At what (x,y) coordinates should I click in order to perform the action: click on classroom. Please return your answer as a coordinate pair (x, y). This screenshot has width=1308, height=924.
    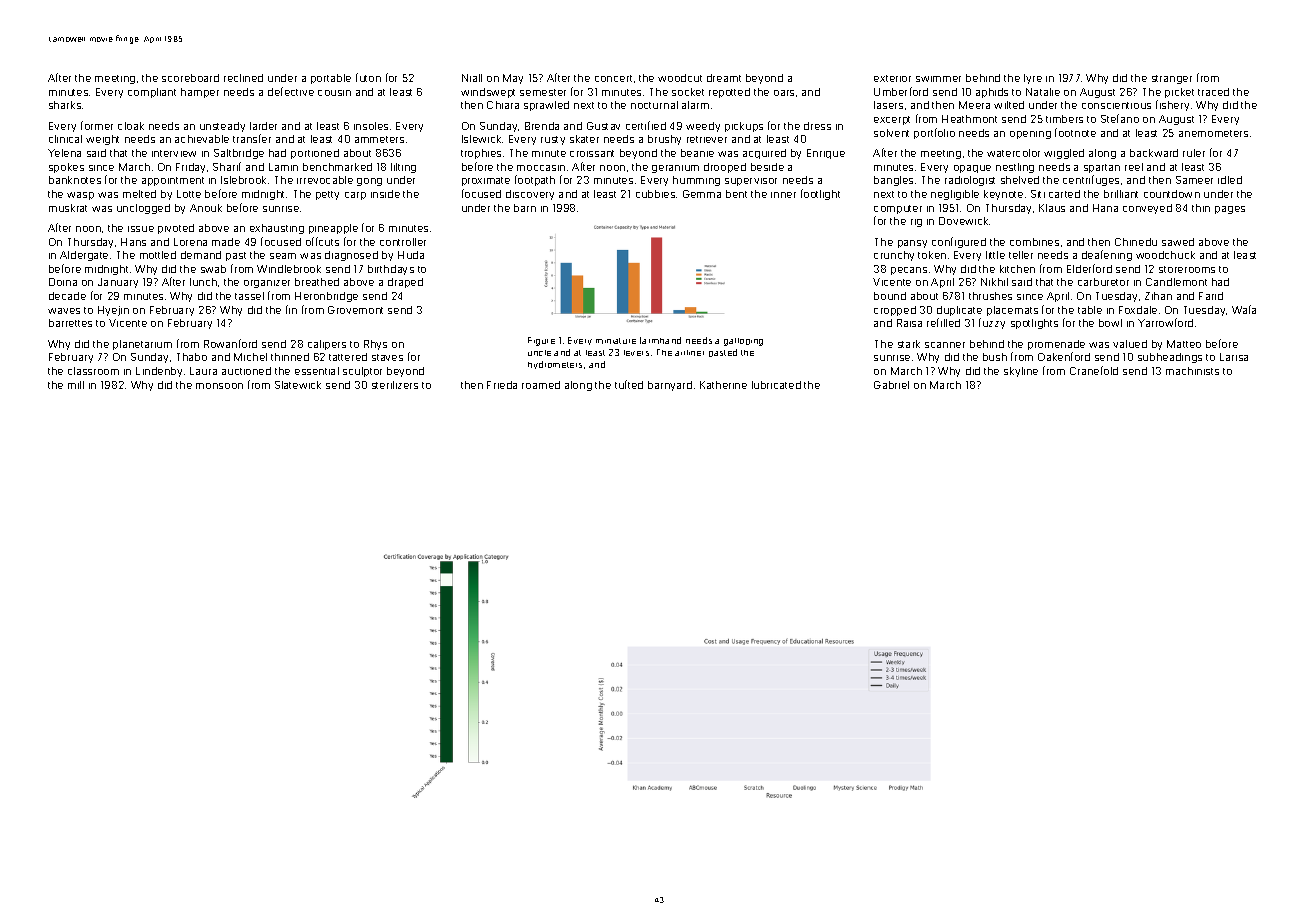
    Looking at the image, I should click on (93, 371).
